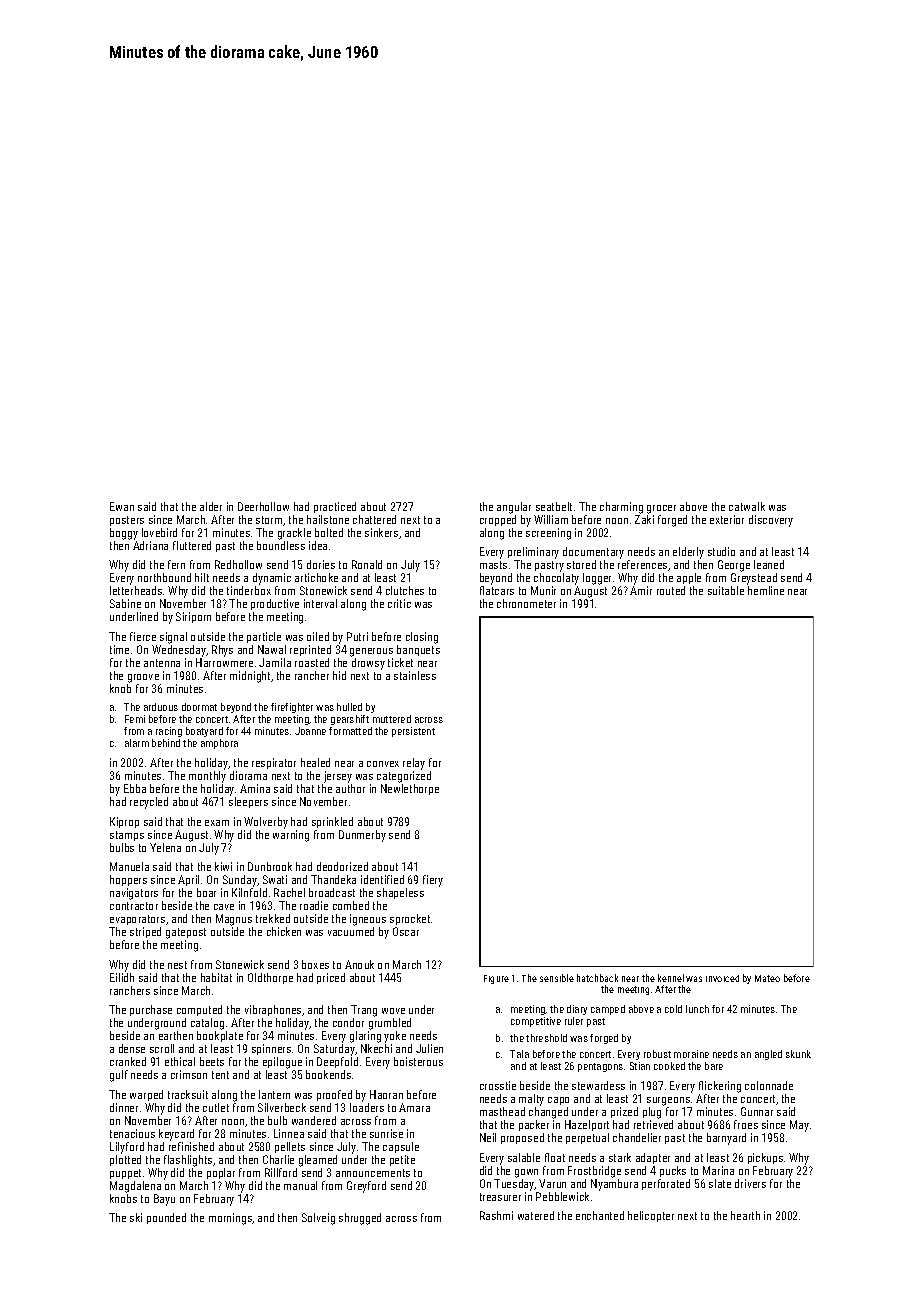 The width and height of the screenshot is (924, 1308). What do you see at coordinates (125, 1174) in the screenshot?
I see `puppet` at bounding box center [125, 1174].
